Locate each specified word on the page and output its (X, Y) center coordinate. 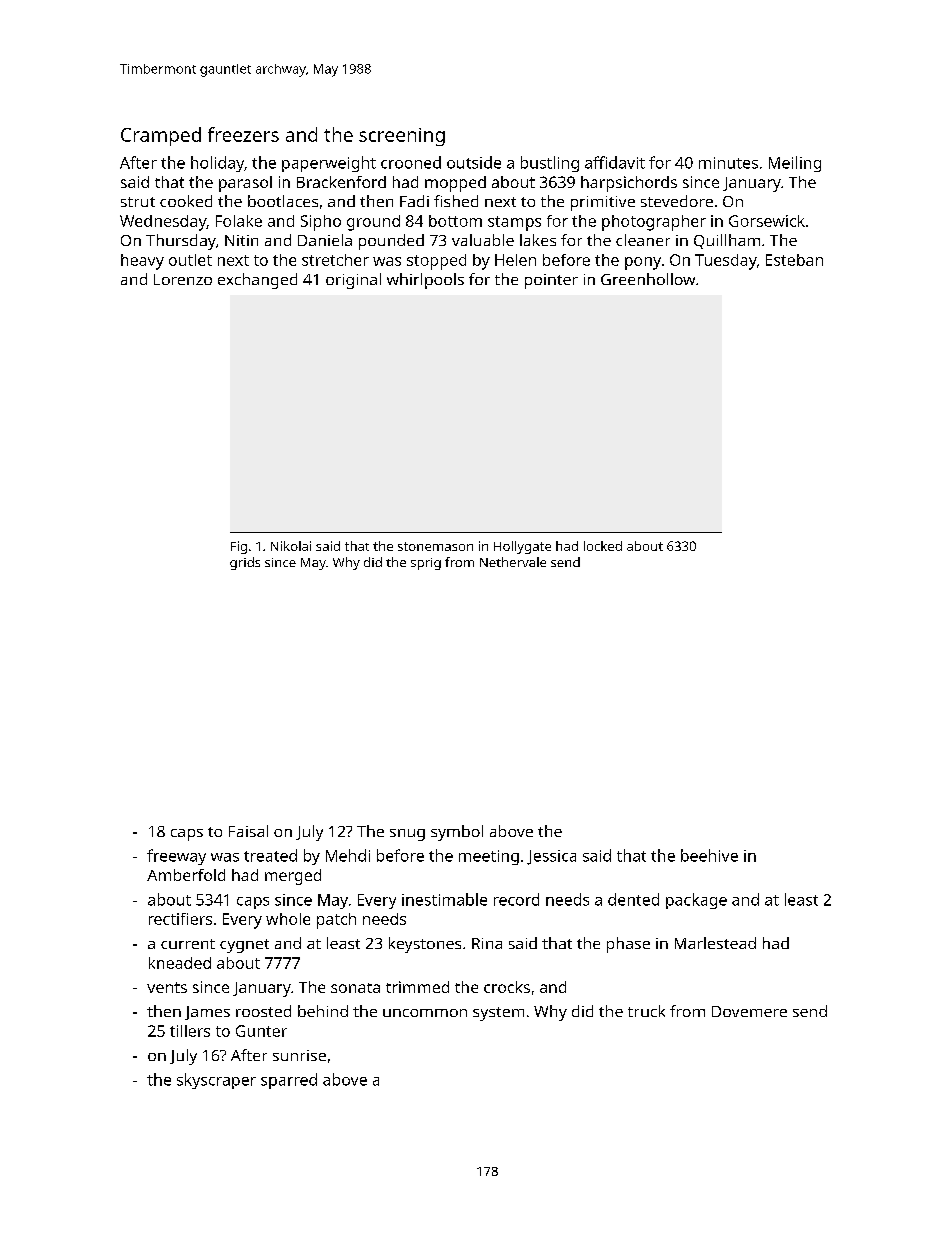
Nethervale (513, 562)
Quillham (727, 241)
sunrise (299, 1055)
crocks (507, 987)
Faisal (248, 831)
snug (407, 835)
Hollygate (522, 547)
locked (603, 546)
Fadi (414, 201)
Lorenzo (183, 279)
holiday (217, 164)
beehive (709, 855)
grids (245, 563)
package (696, 901)
